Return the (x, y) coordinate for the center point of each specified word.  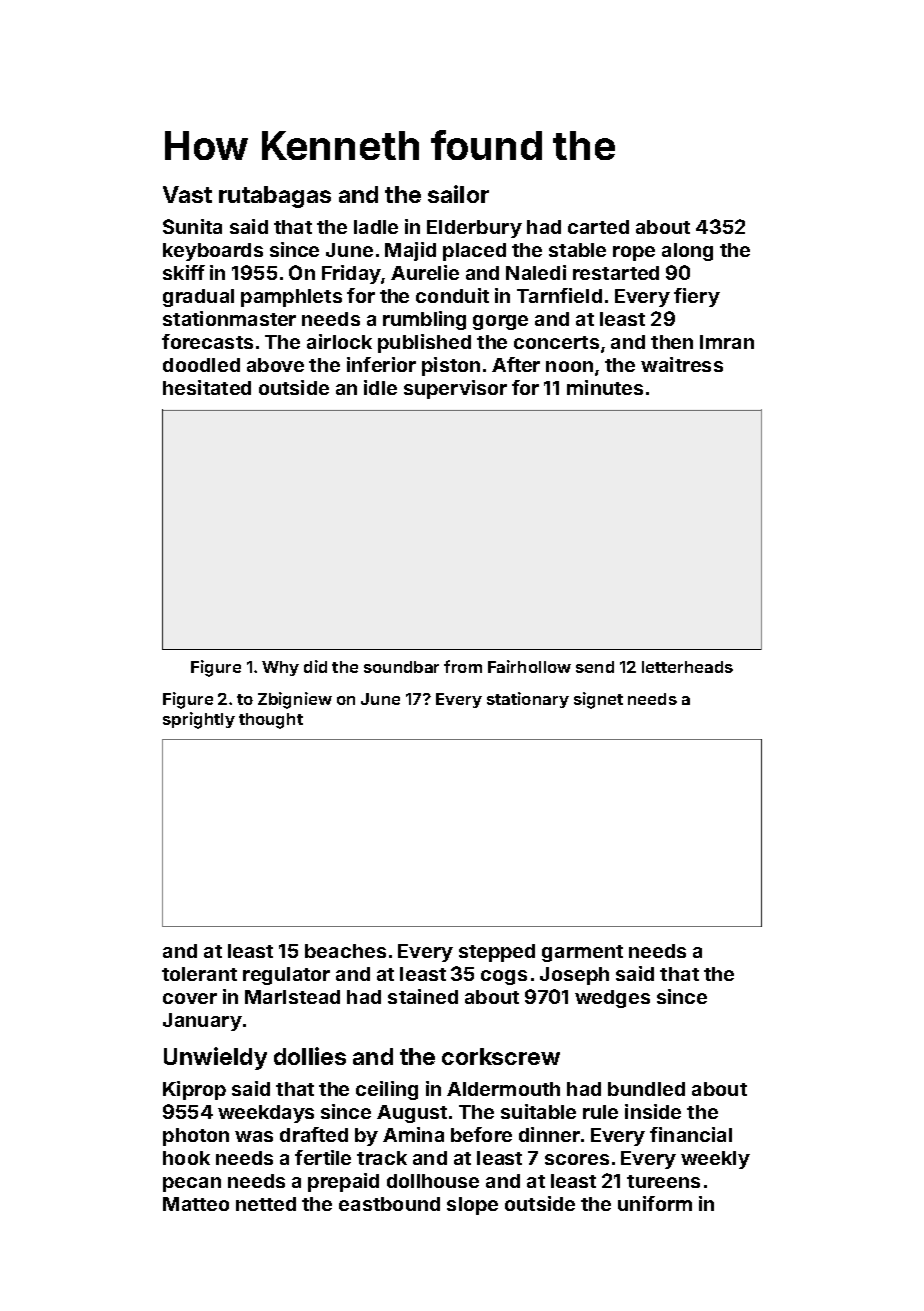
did (315, 666)
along (687, 252)
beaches (345, 951)
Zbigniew (295, 700)
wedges (612, 999)
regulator (286, 976)
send (595, 667)
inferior (381, 364)
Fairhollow (529, 666)
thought (271, 721)
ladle (376, 227)
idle (380, 387)
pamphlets (291, 298)
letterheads (687, 667)
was (254, 1136)
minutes (605, 387)
